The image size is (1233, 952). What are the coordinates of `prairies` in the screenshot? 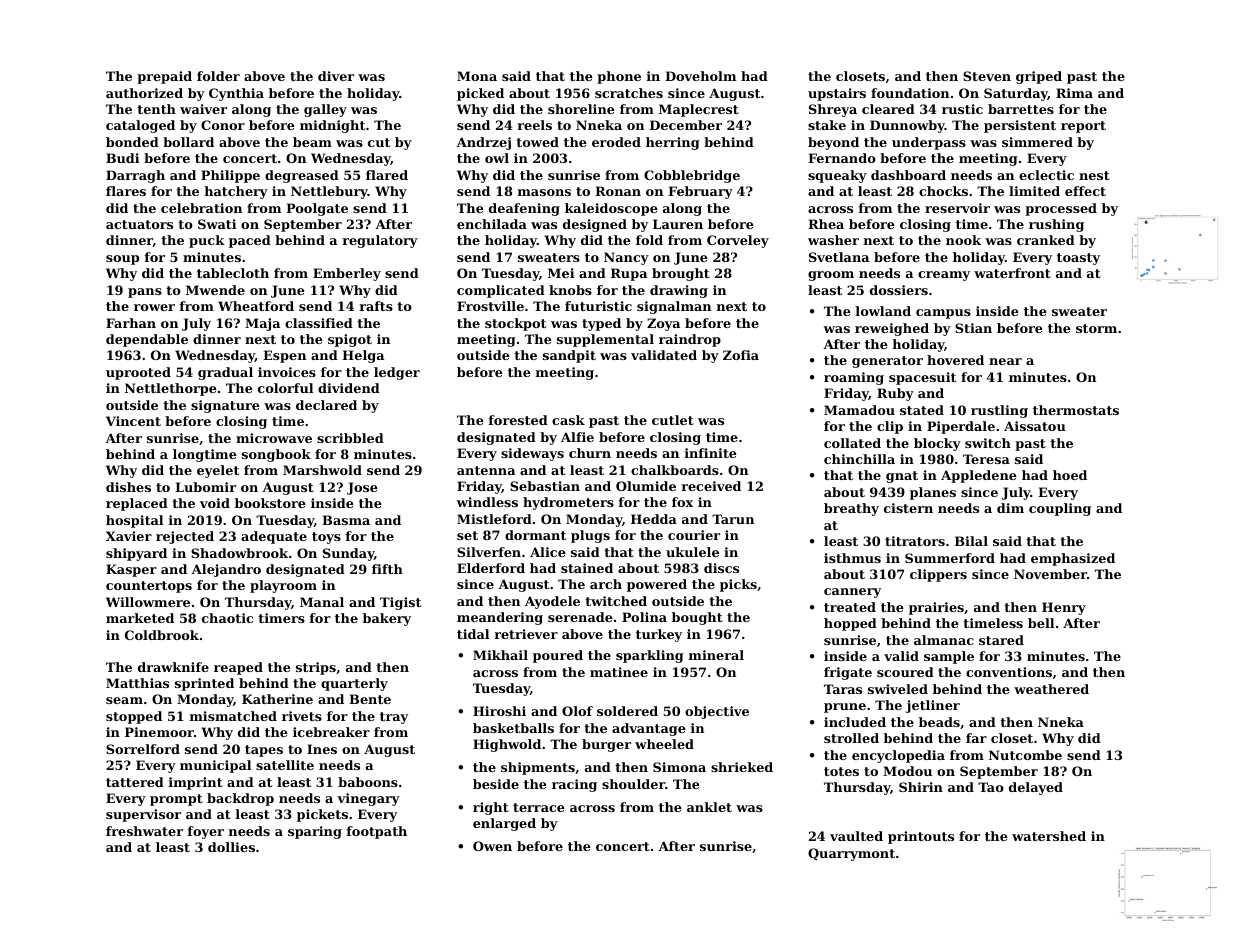 It's located at (936, 608).
